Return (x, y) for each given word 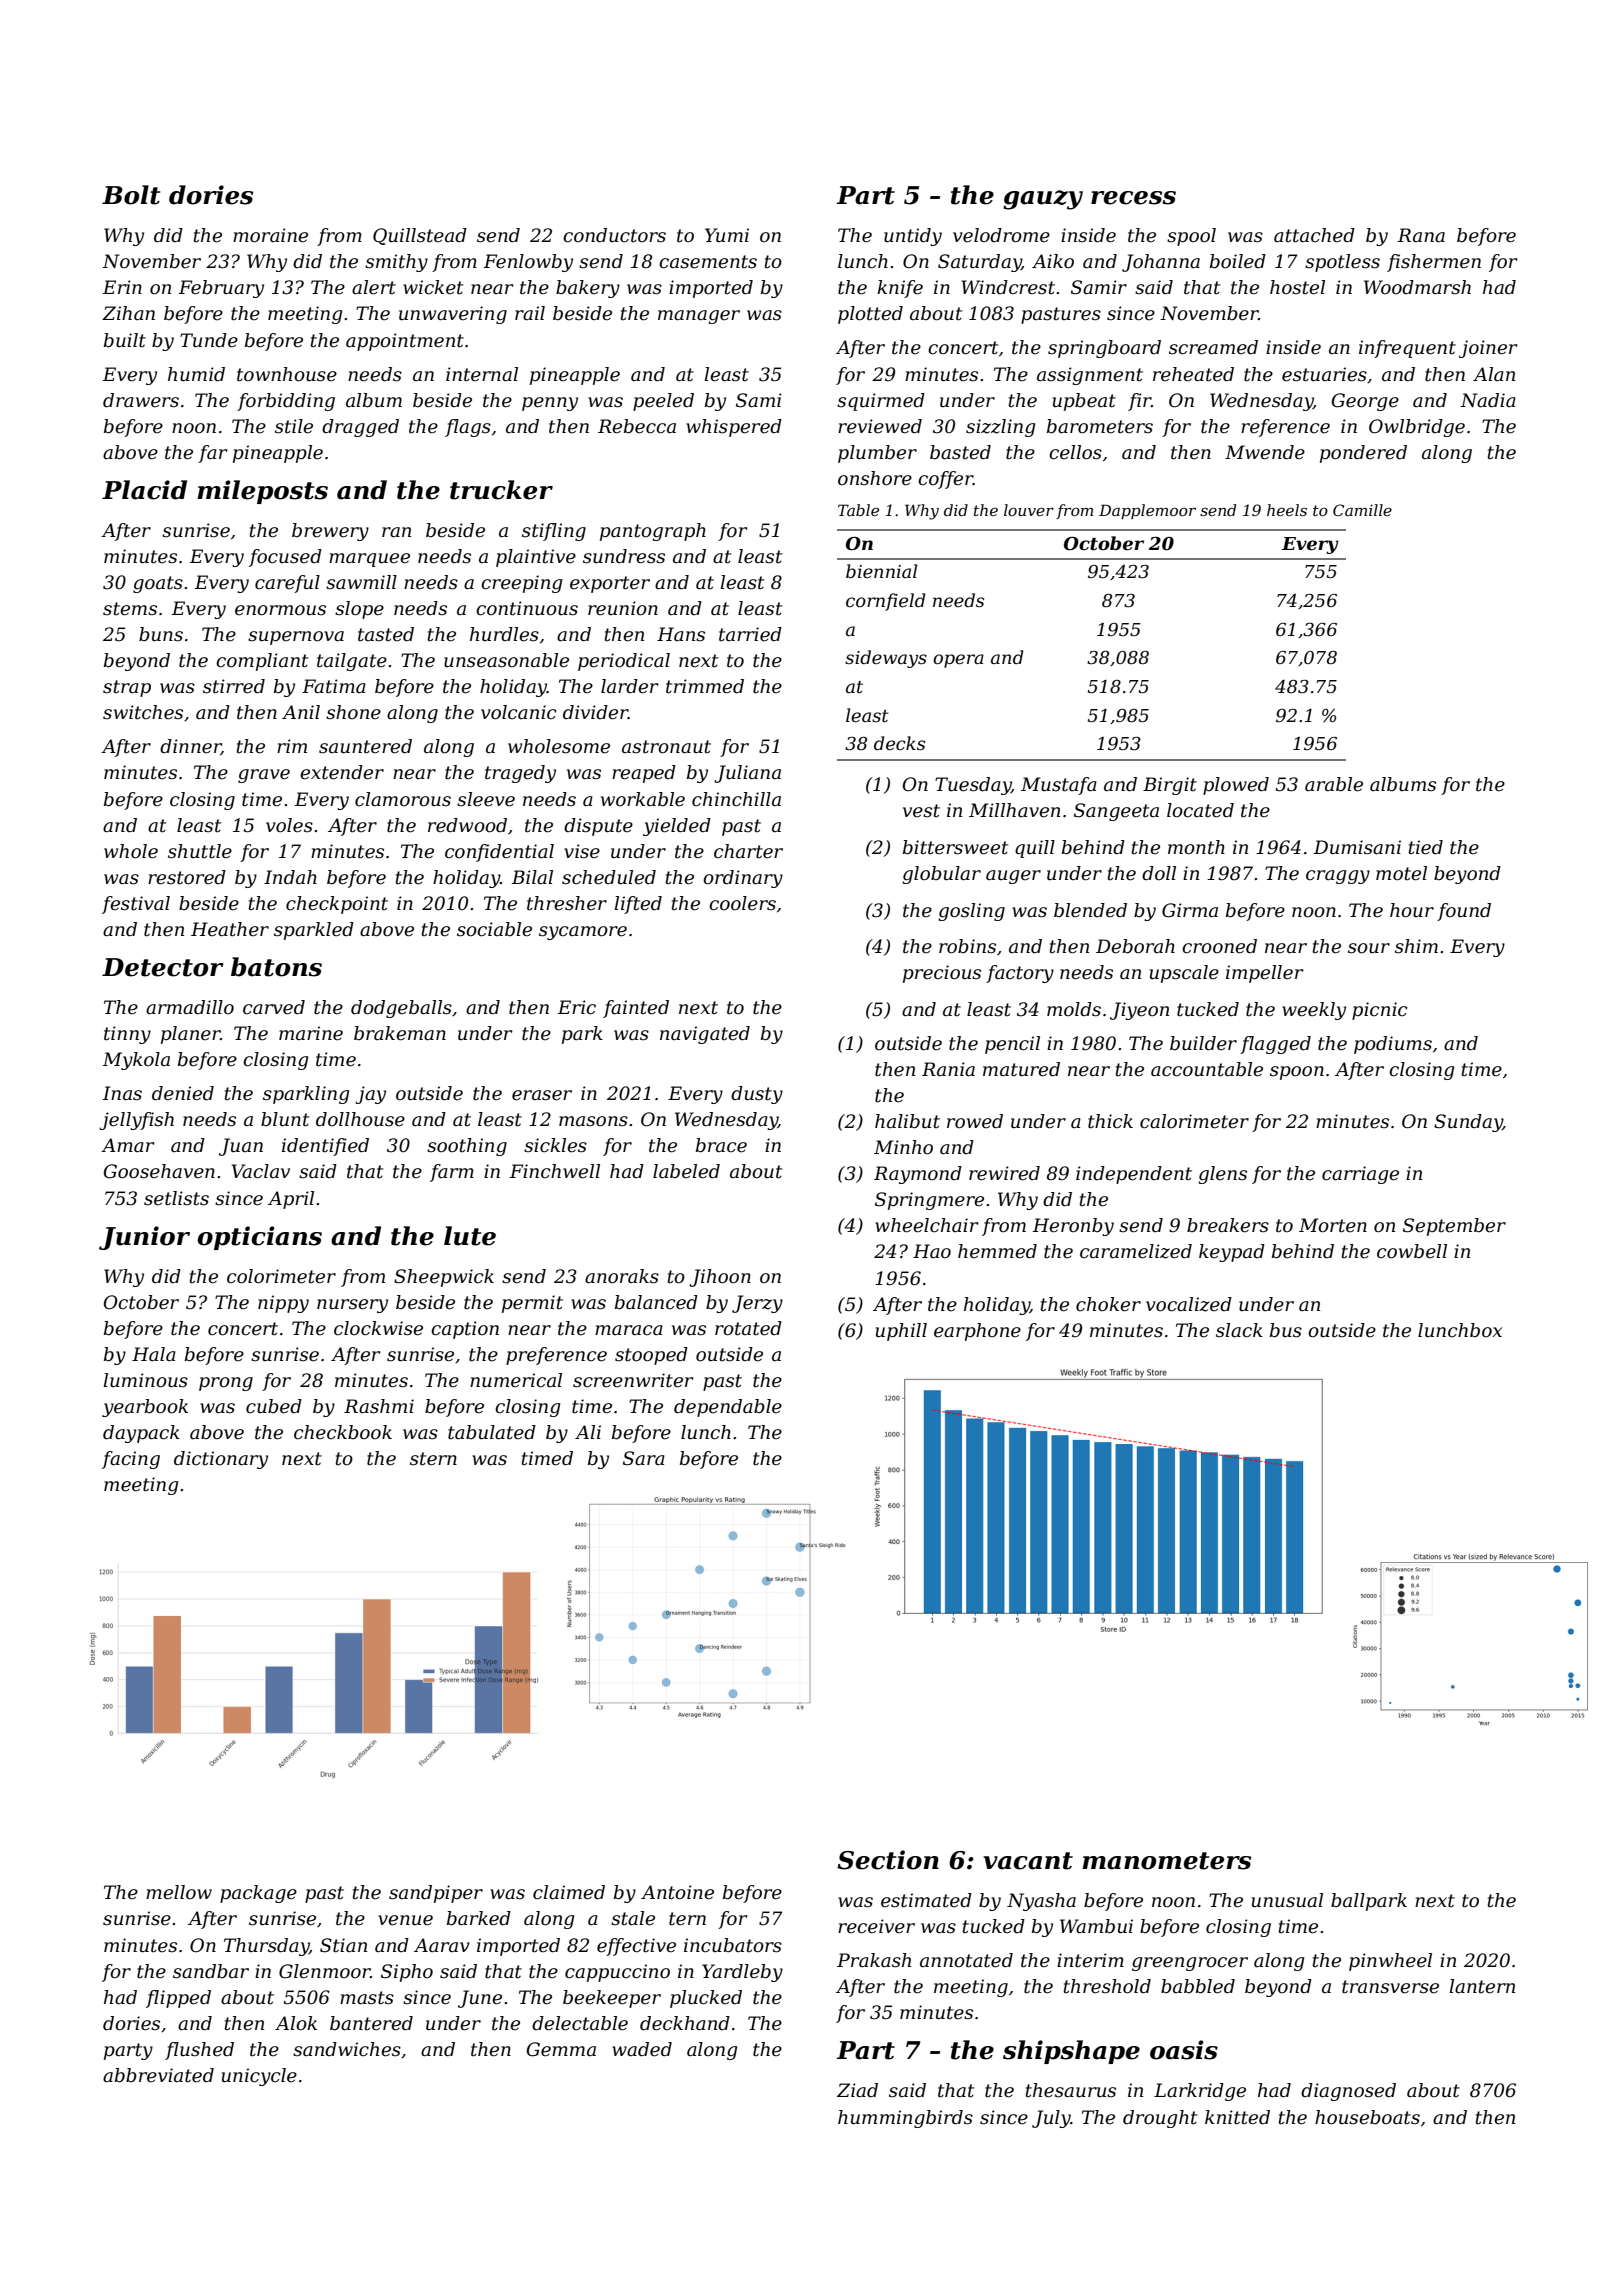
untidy (913, 237)
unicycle (259, 2077)
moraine (270, 235)
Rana (1421, 235)
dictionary (221, 1460)
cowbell (1412, 1251)
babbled (1198, 1986)
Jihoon (720, 1278)
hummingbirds (905, 2119)
